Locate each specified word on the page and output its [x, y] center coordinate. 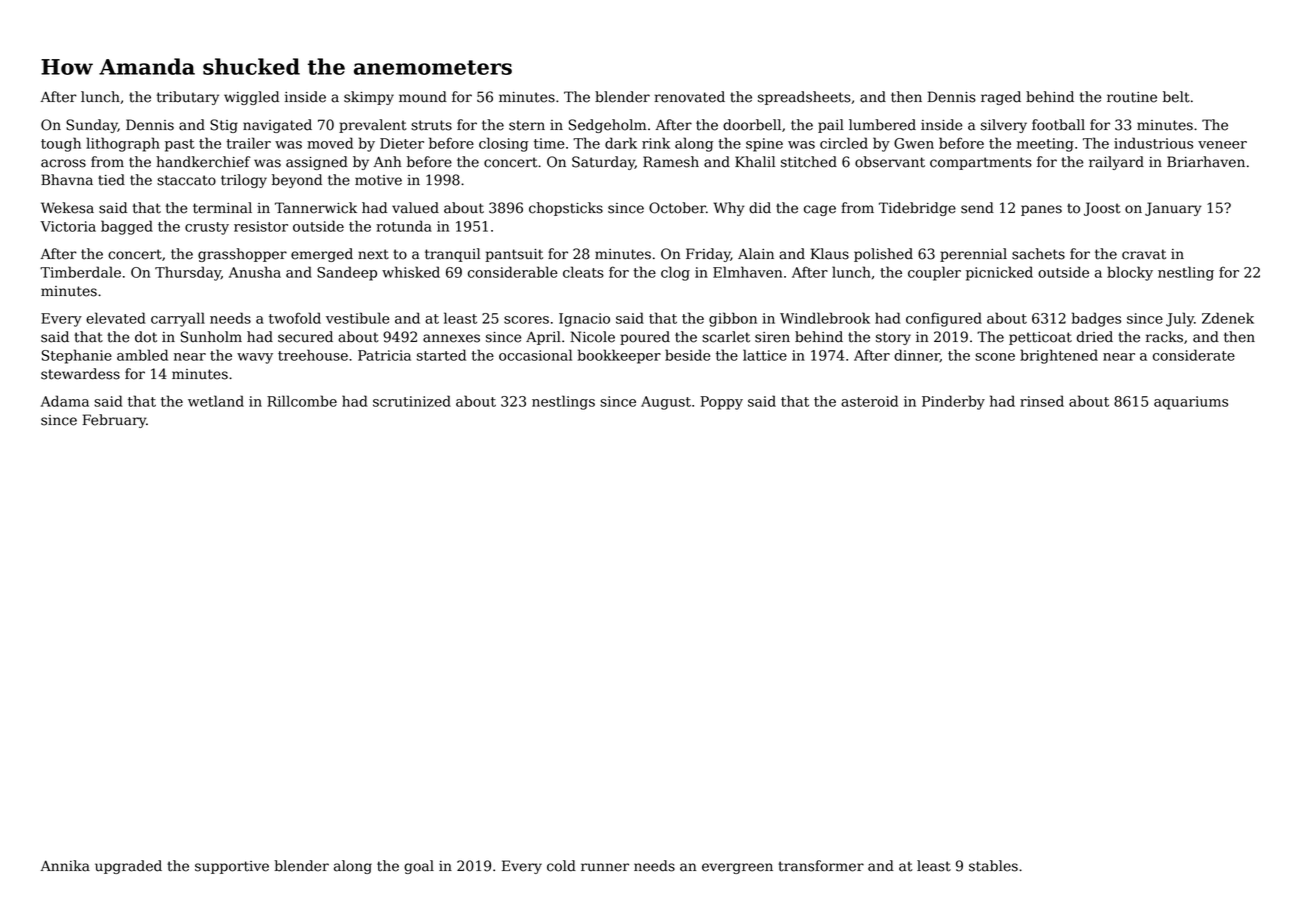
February [114, 421]
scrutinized [412, 401]
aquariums [1191, 403]
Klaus [830, 254]
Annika [65, 866]
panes [1041, 210]
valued [415, 208]
